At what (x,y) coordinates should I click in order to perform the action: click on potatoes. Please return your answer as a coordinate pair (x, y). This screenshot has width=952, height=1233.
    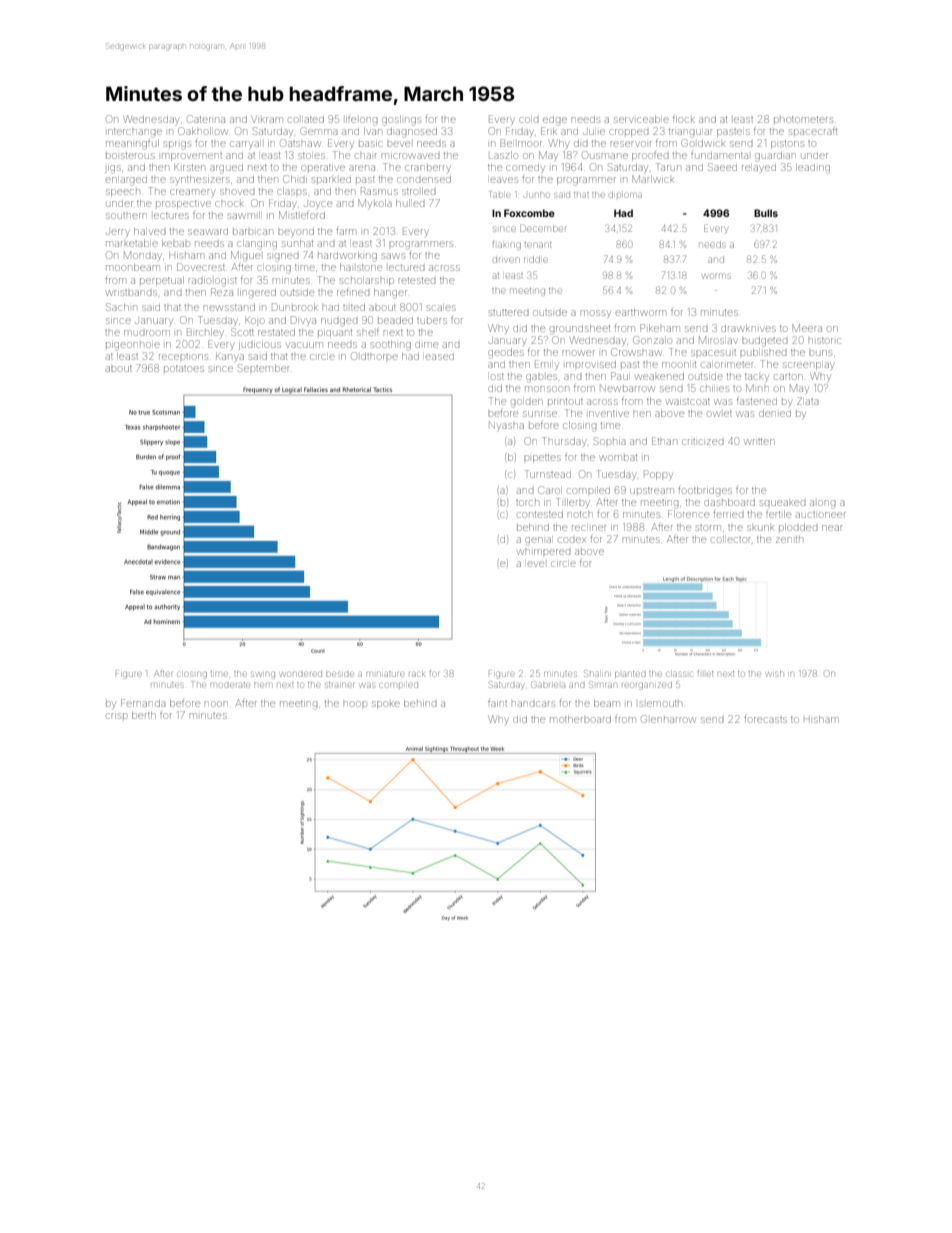
    Looking at the image, I should click on (184, 369).
